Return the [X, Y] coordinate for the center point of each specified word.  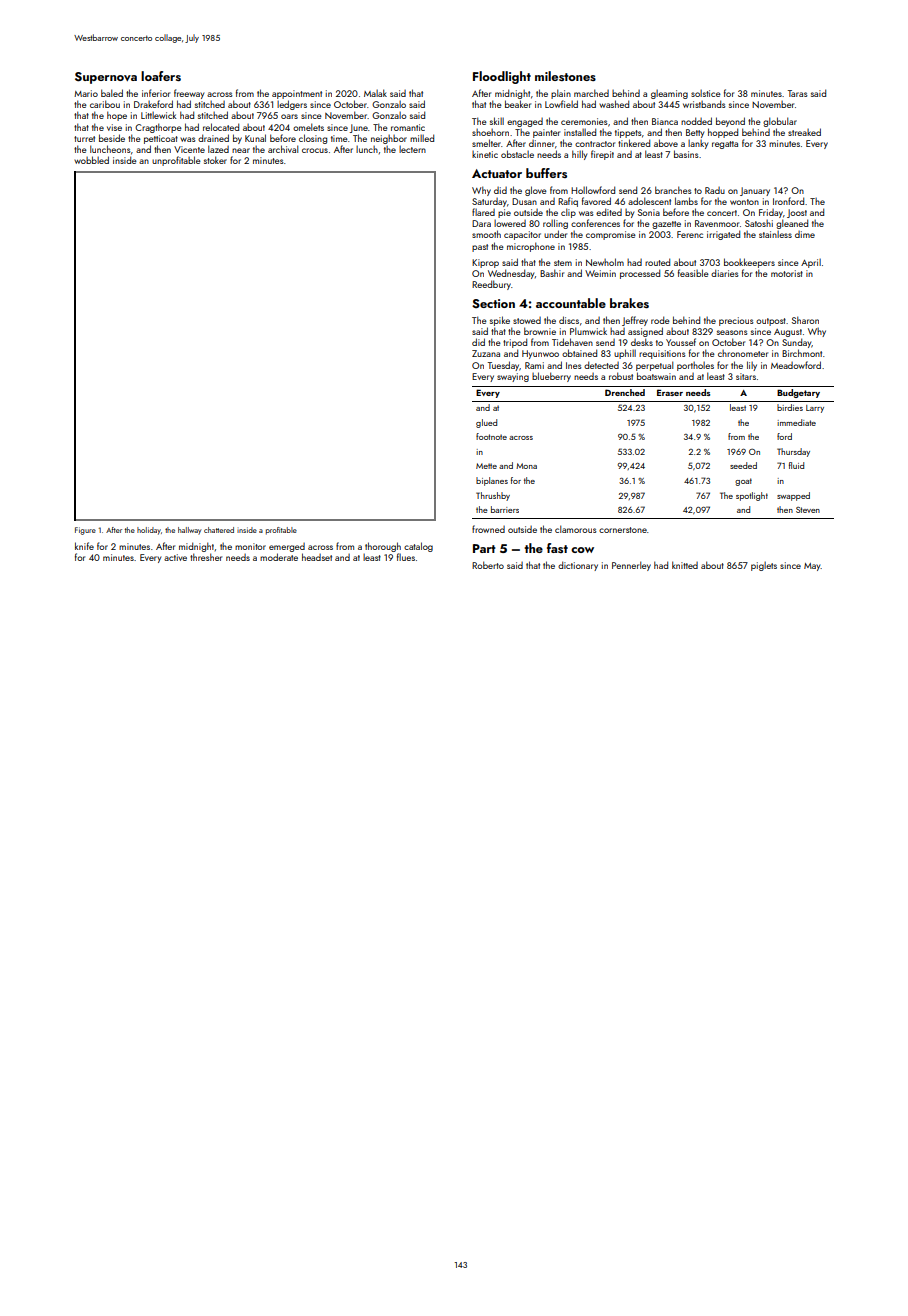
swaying [513, 377]
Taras [797, 93]
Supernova [106, 78]
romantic [408, 127]
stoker [215, 160]
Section [493, 303]
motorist [787, 273]
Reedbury [491, 285]
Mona [526, 466]
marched [591, 93]
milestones [565, 76]
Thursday [793, 452]
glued [486, 423]
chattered [219, 530]
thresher [206, 557]
